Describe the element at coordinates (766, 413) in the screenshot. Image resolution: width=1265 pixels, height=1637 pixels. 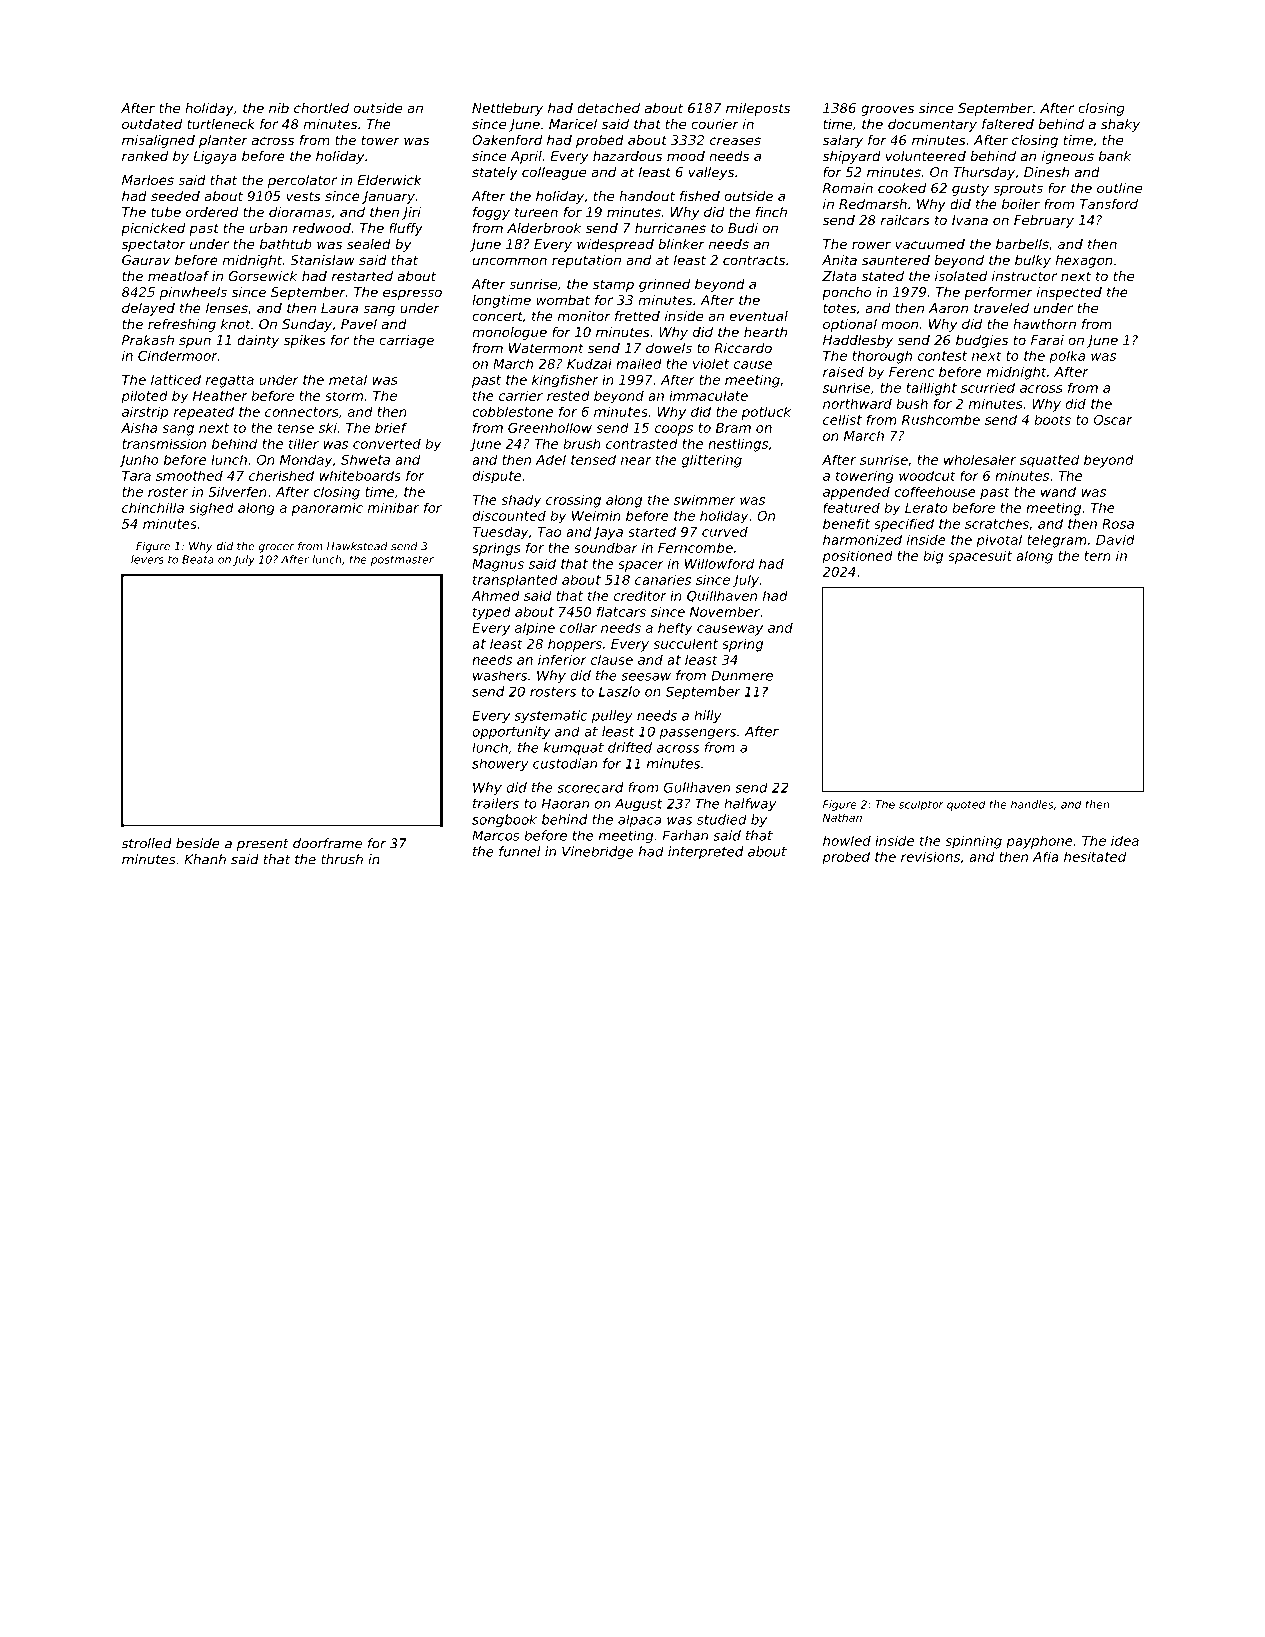
I see `potluck` at that location.
